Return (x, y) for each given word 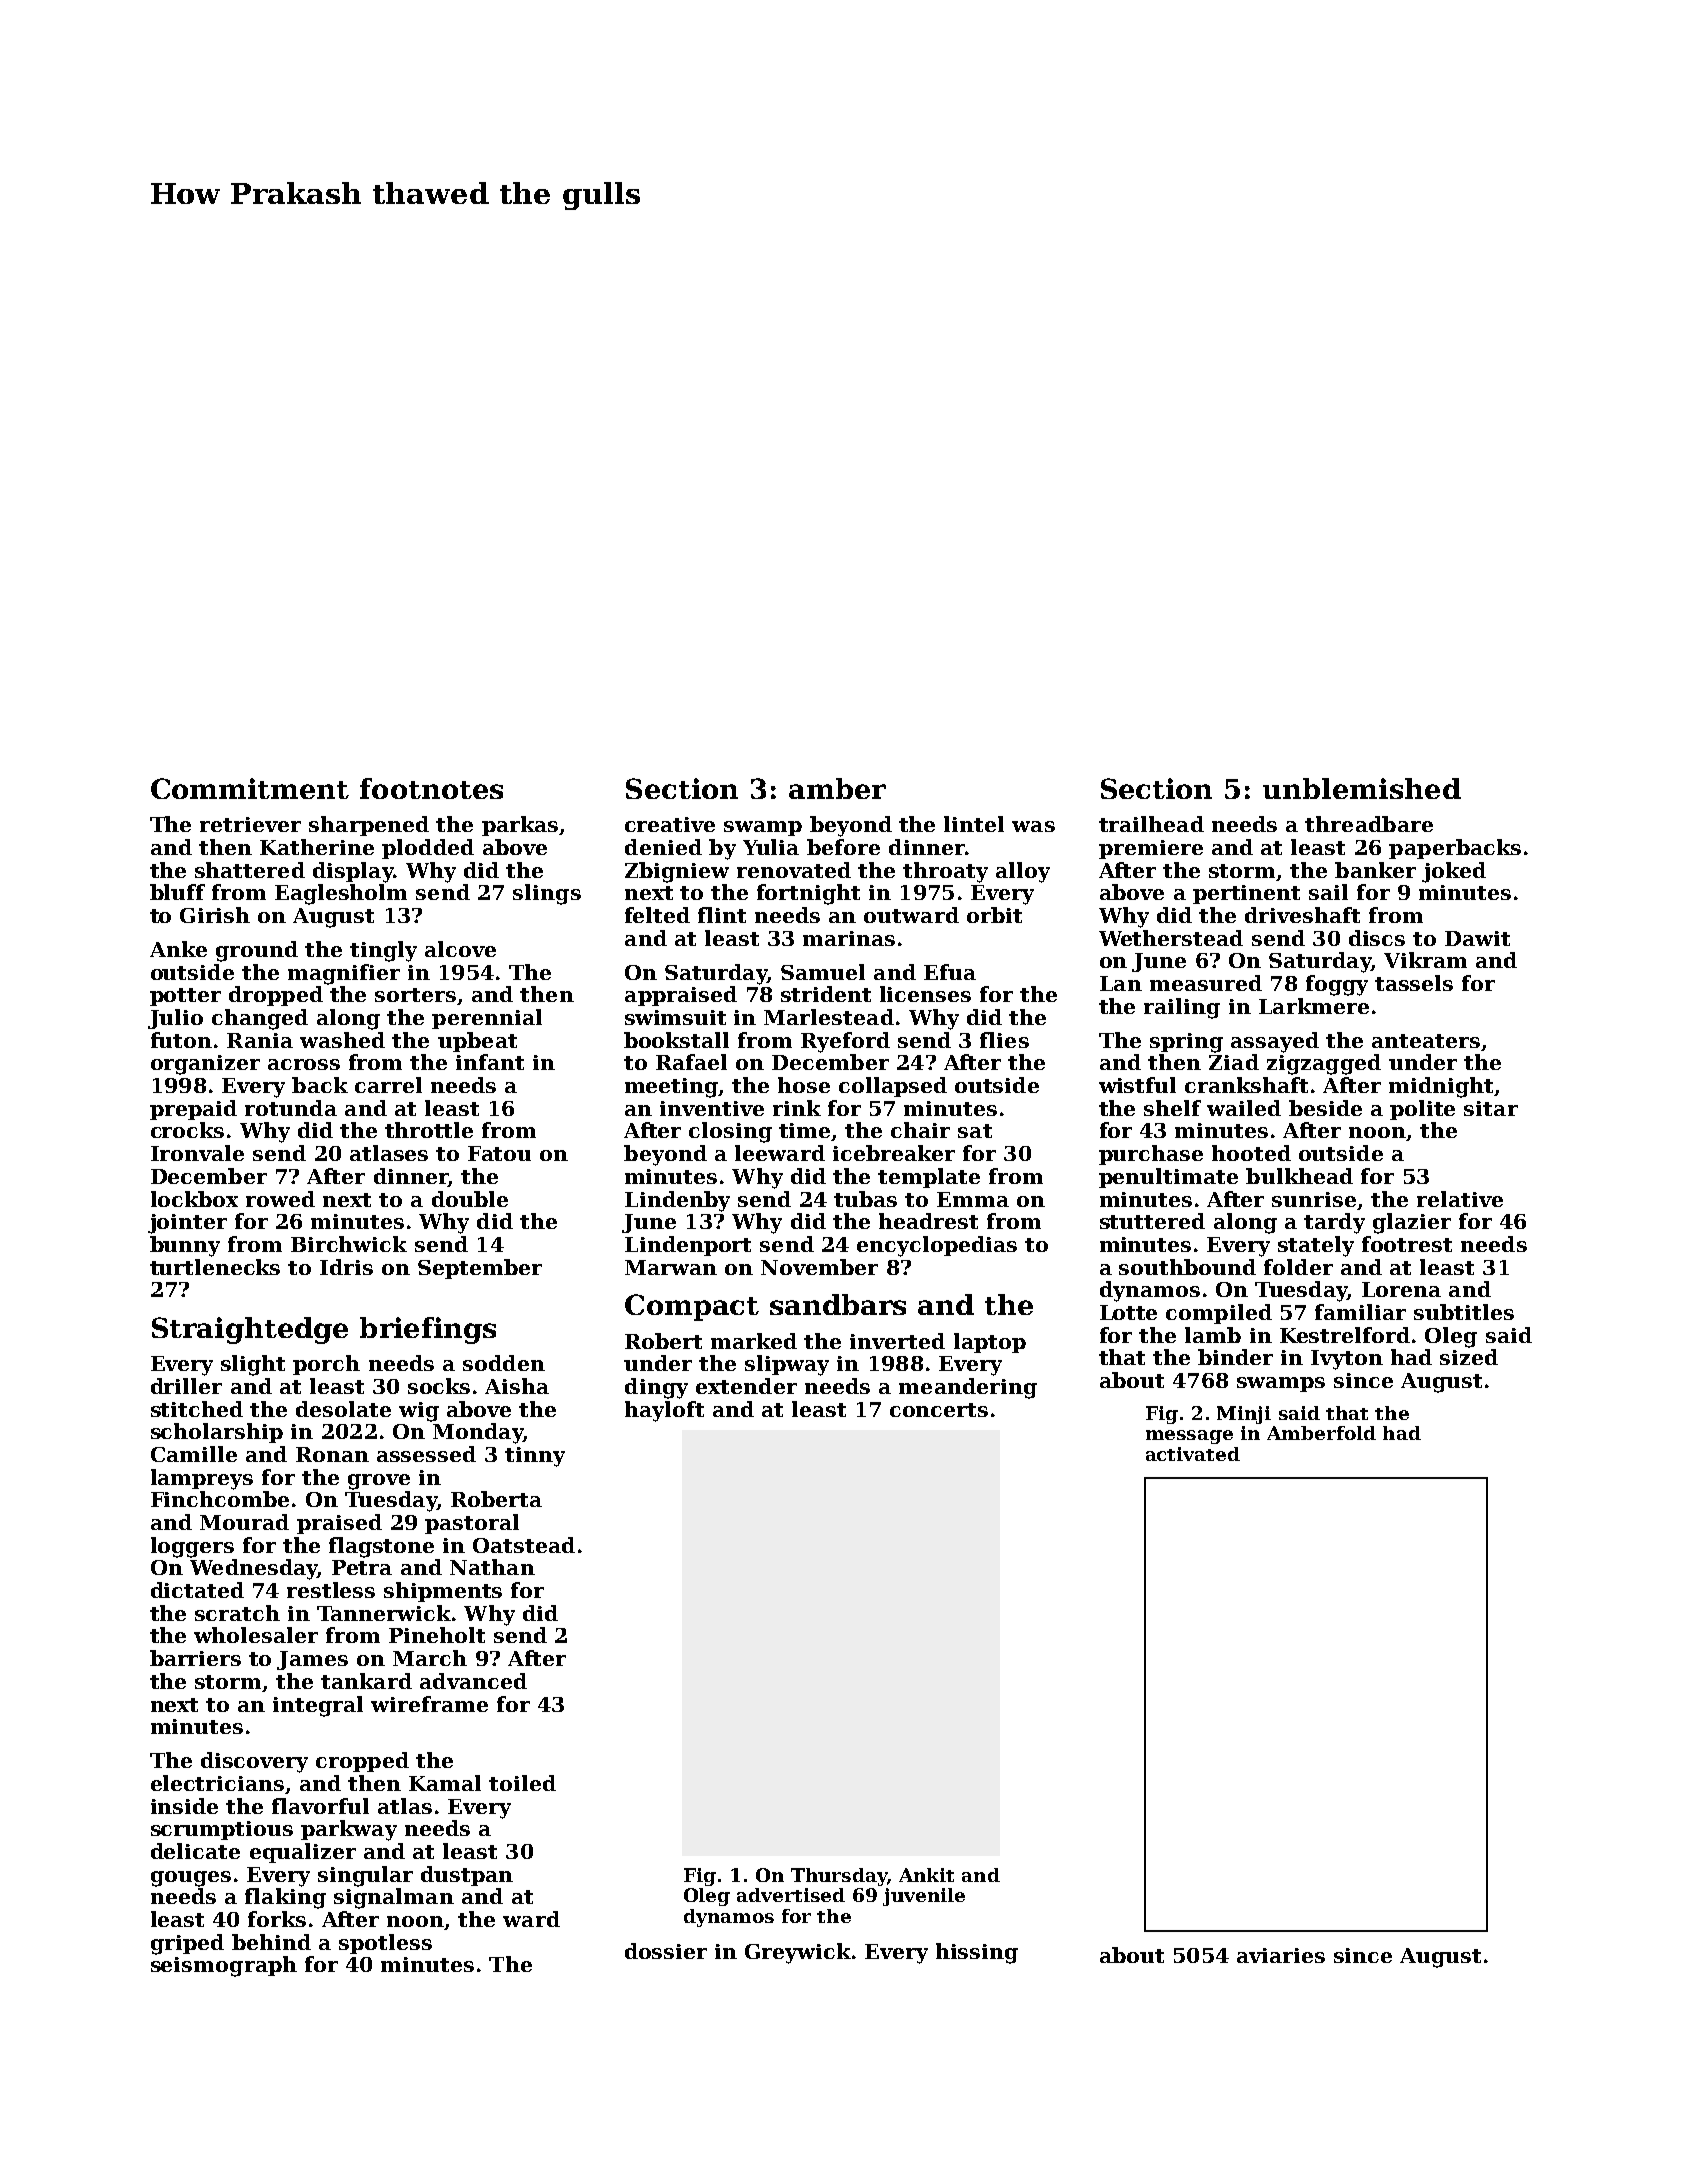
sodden (504, 1363)
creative (670, 824)
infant (490, 1062)
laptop (990, 1343)
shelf (1172, 1108)
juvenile (924, 1897)
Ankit (926, 1875)
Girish (215, 915)
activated (1193, 1454)
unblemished (1362, 788)
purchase (1151, 1155)
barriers (195, 1658)
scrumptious (222, 1830)
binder (1235, 1357)
